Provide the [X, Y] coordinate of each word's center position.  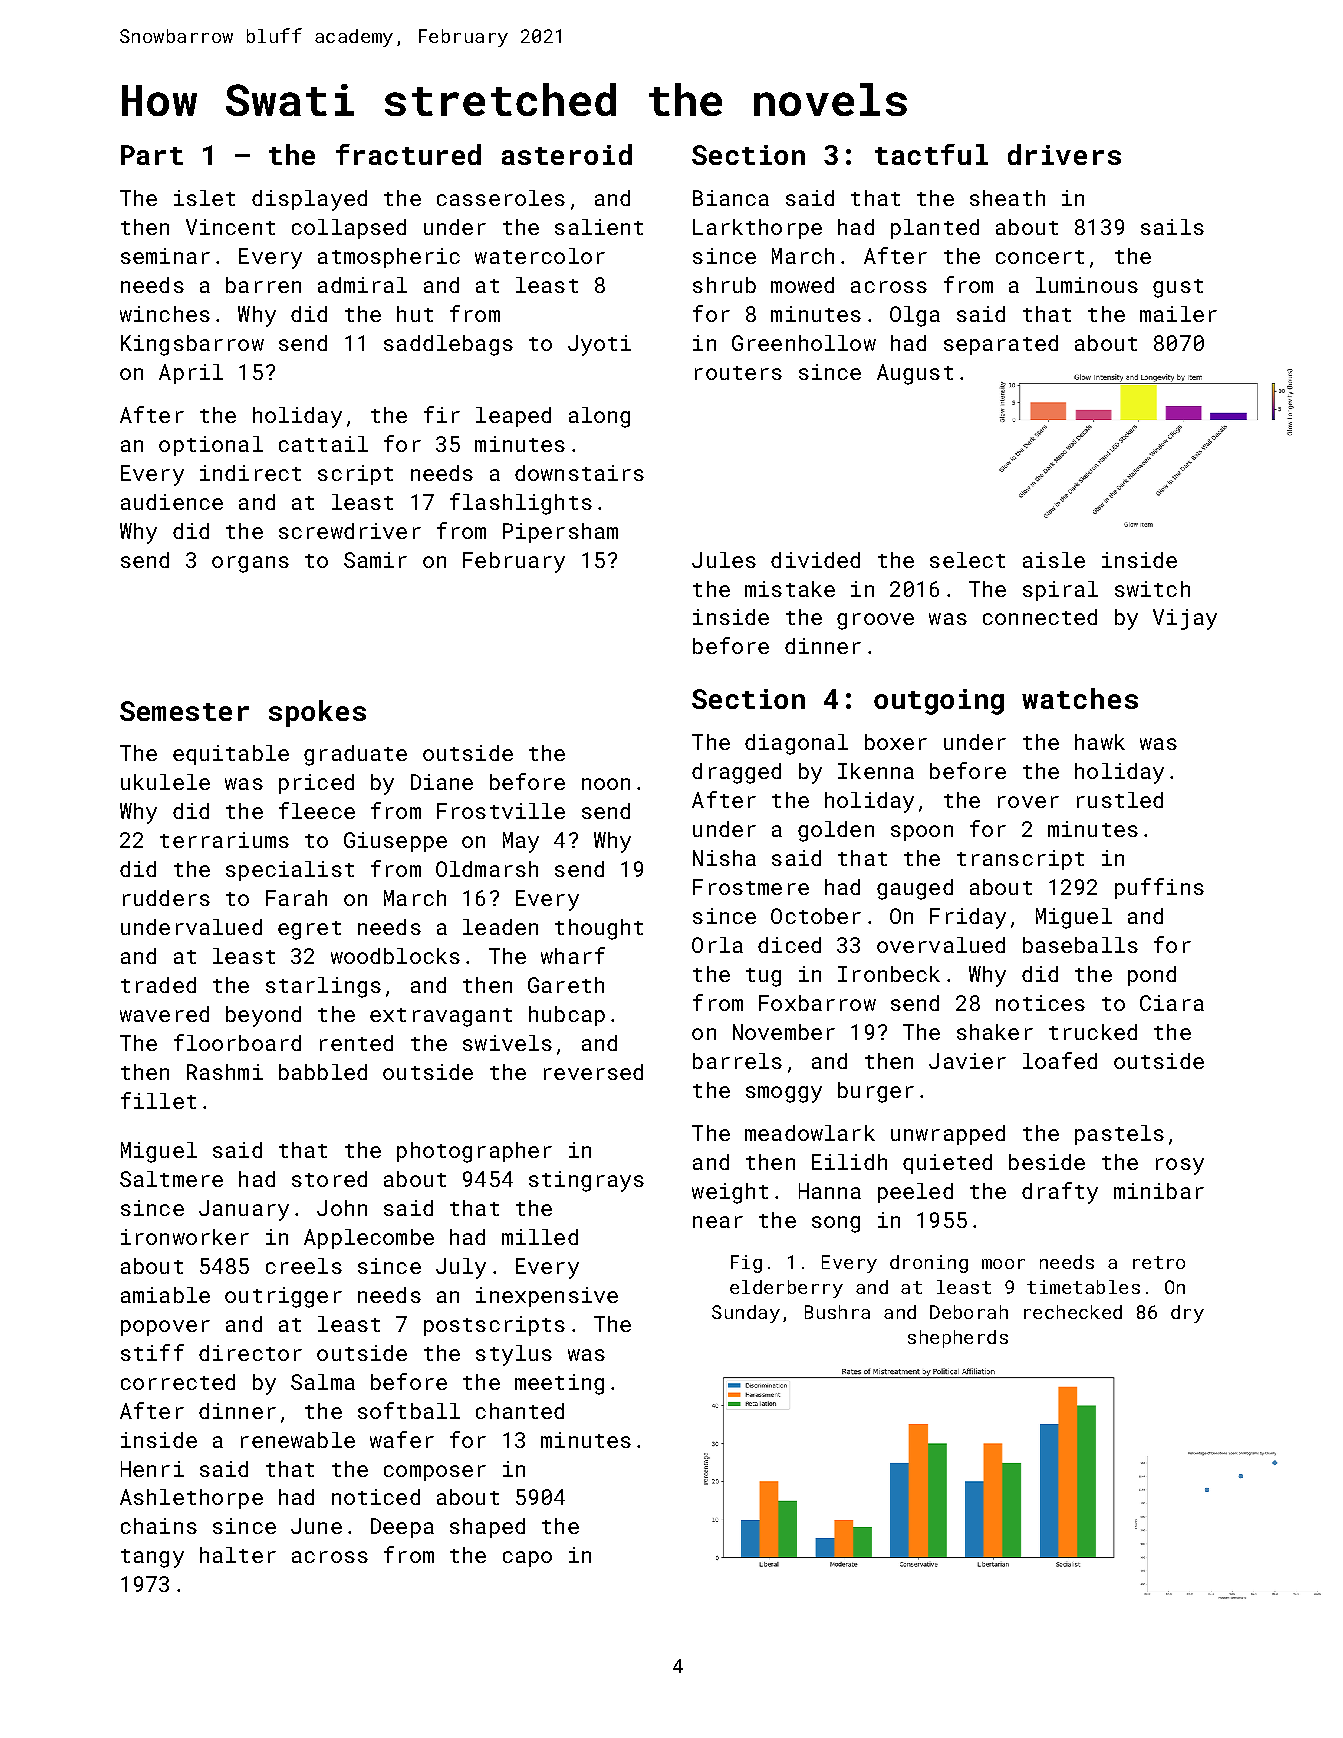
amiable [165, 1295]
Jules [724, 560]
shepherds [958, 1339]
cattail [323, 444]
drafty [1060, 1193]
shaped [487, 1528]
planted [935, 229]
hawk [1100, 742]
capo [527, 1559]
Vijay [1185, 619]
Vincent [230, 227]
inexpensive [547, 1297]
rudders [166, 898]
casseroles [501, 198]
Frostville [501, 811]
